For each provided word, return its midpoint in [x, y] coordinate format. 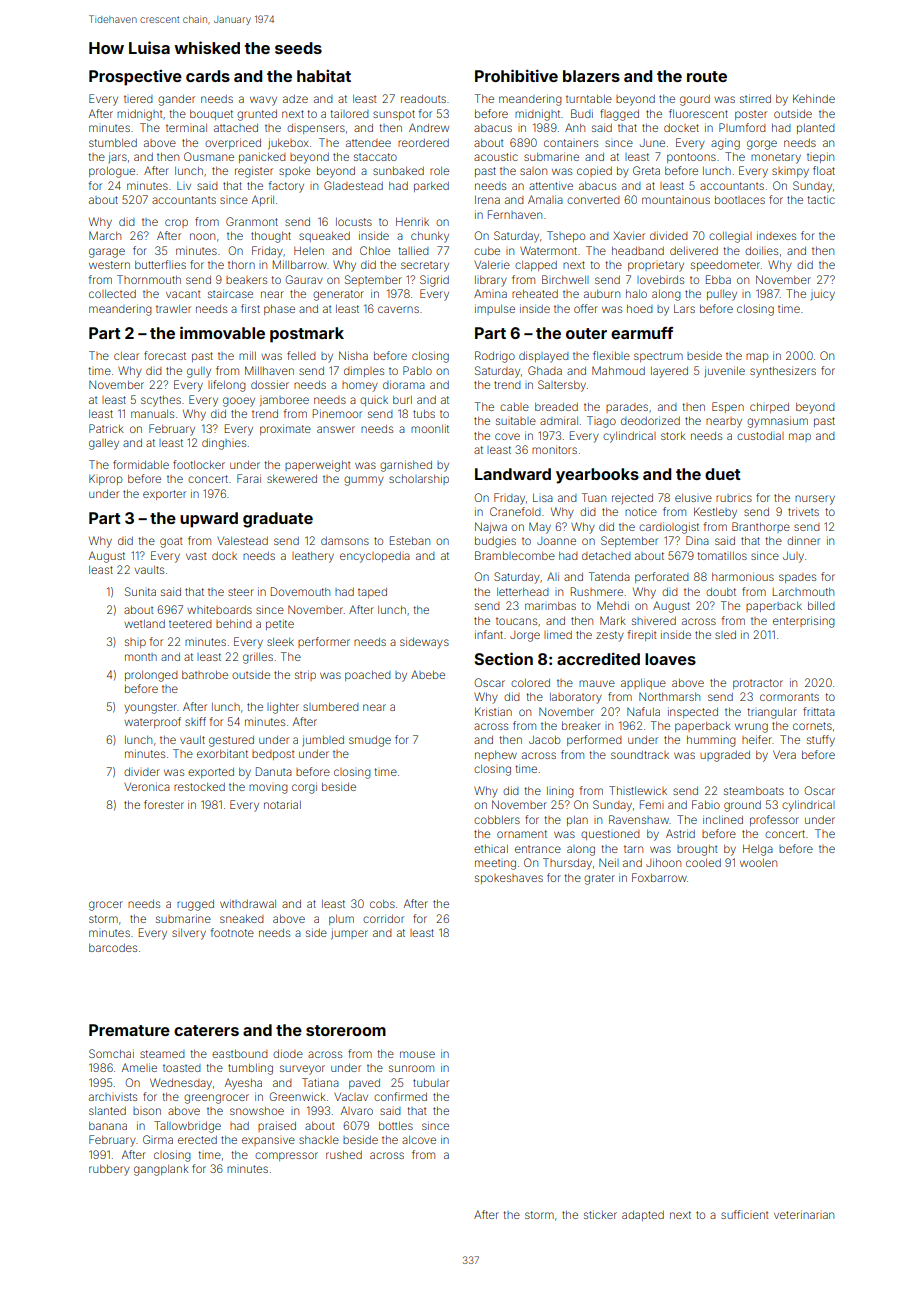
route [707, 76]
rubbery [109, 1170]
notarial [282, 804]
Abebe [428, 674]
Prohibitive [516, 75]
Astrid [680, 833]
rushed [344, 1155]
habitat [324, 75]
